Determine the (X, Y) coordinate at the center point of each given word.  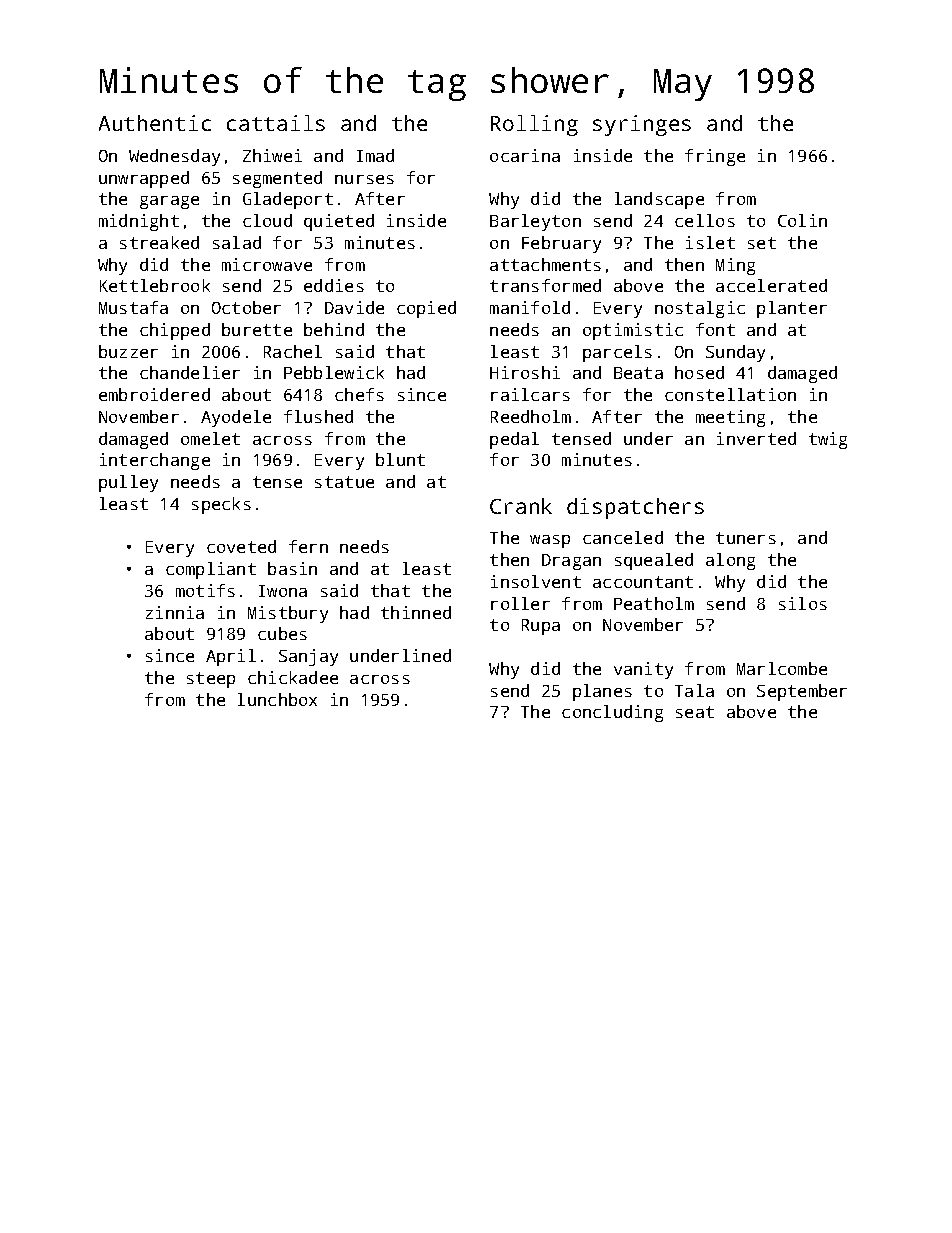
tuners (746, 538)
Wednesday (174, 157)
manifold (530, 307)
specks (221, 505)
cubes (282, 633)
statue (344, 482)
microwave (267, 264)
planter (792, 309)
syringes (642, 125)
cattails (276, 123)
